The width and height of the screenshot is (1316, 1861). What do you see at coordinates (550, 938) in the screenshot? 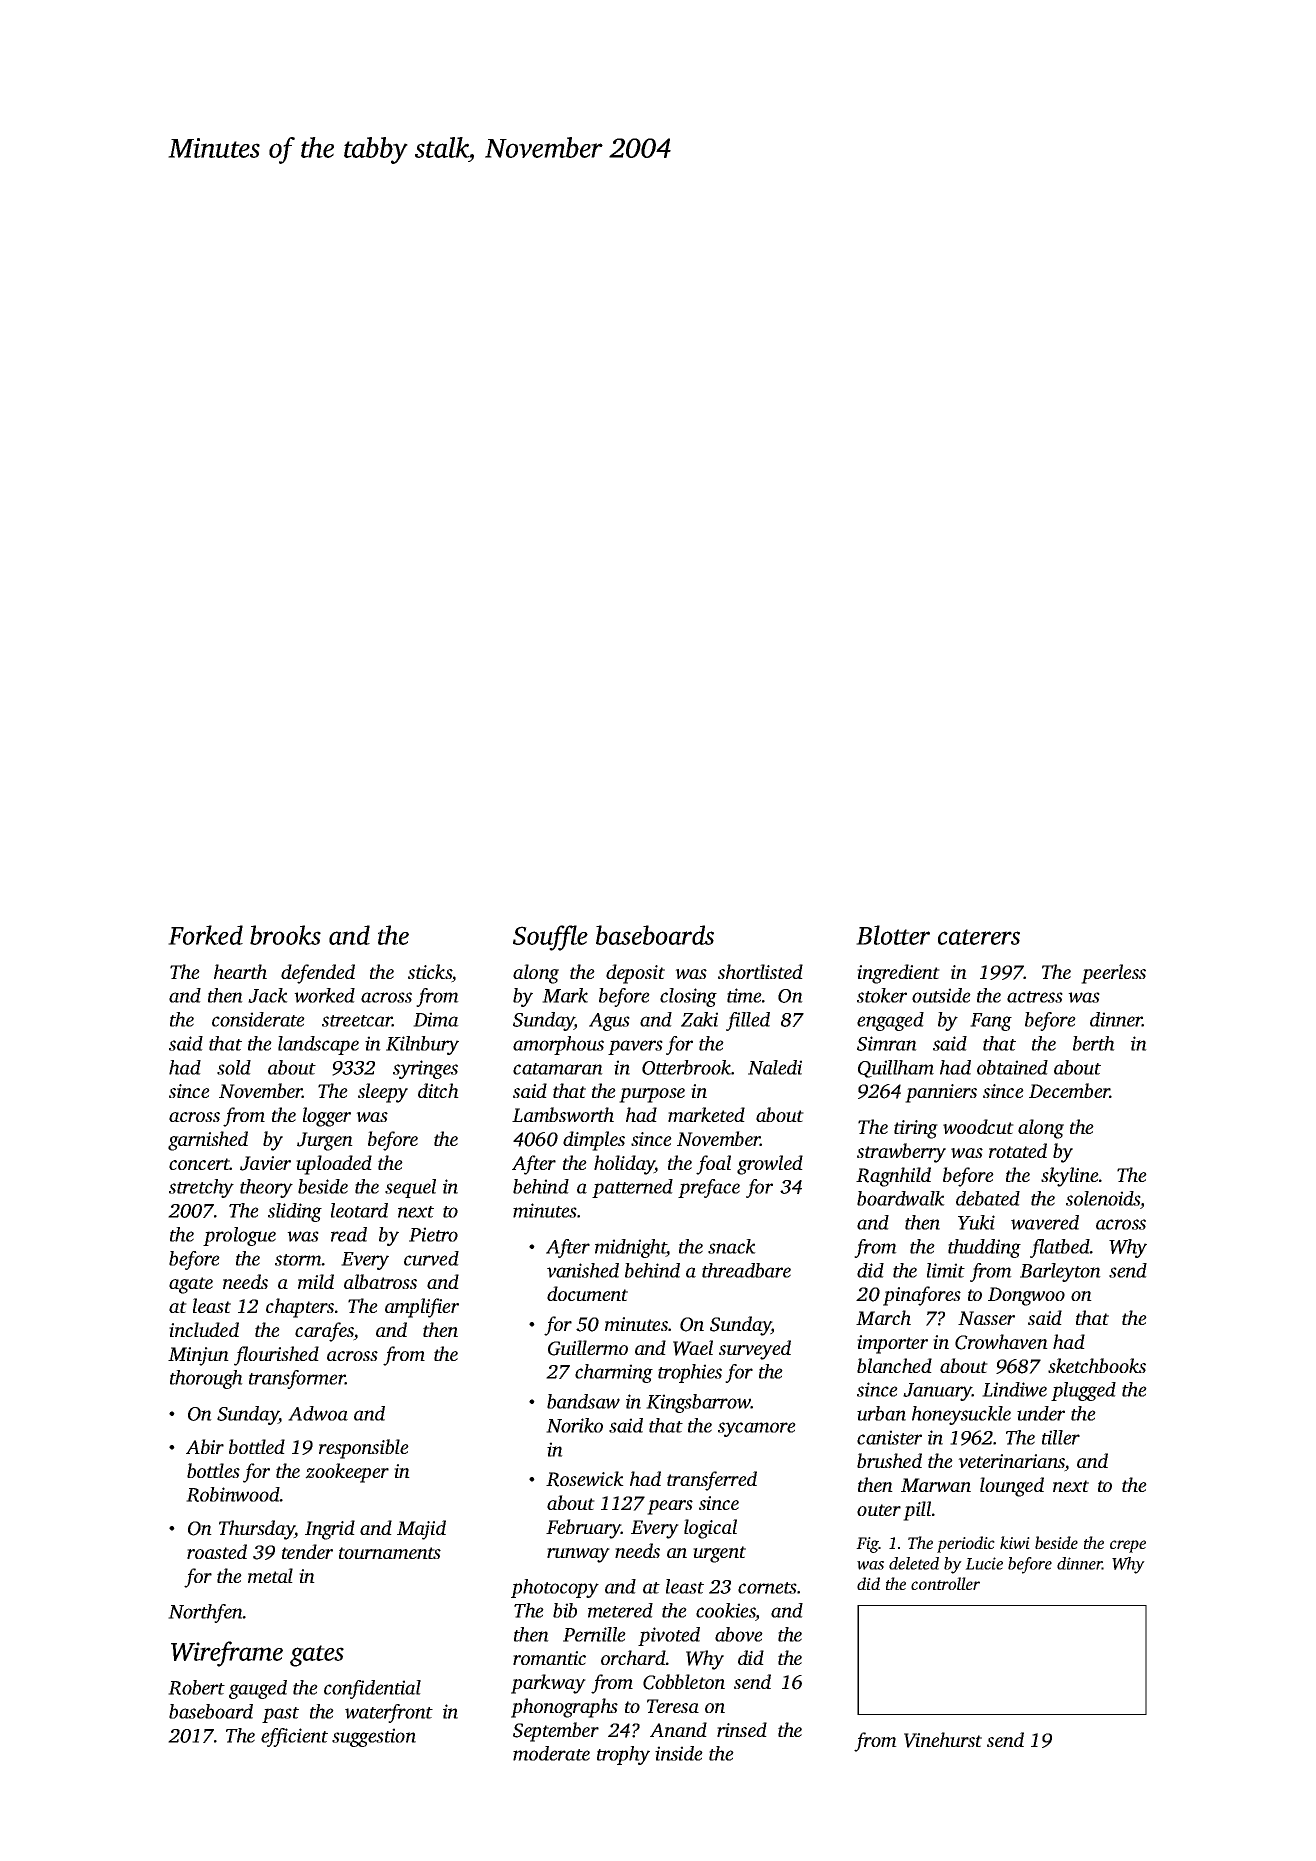
I see `Souffle` at bounding box center [550, 938].
